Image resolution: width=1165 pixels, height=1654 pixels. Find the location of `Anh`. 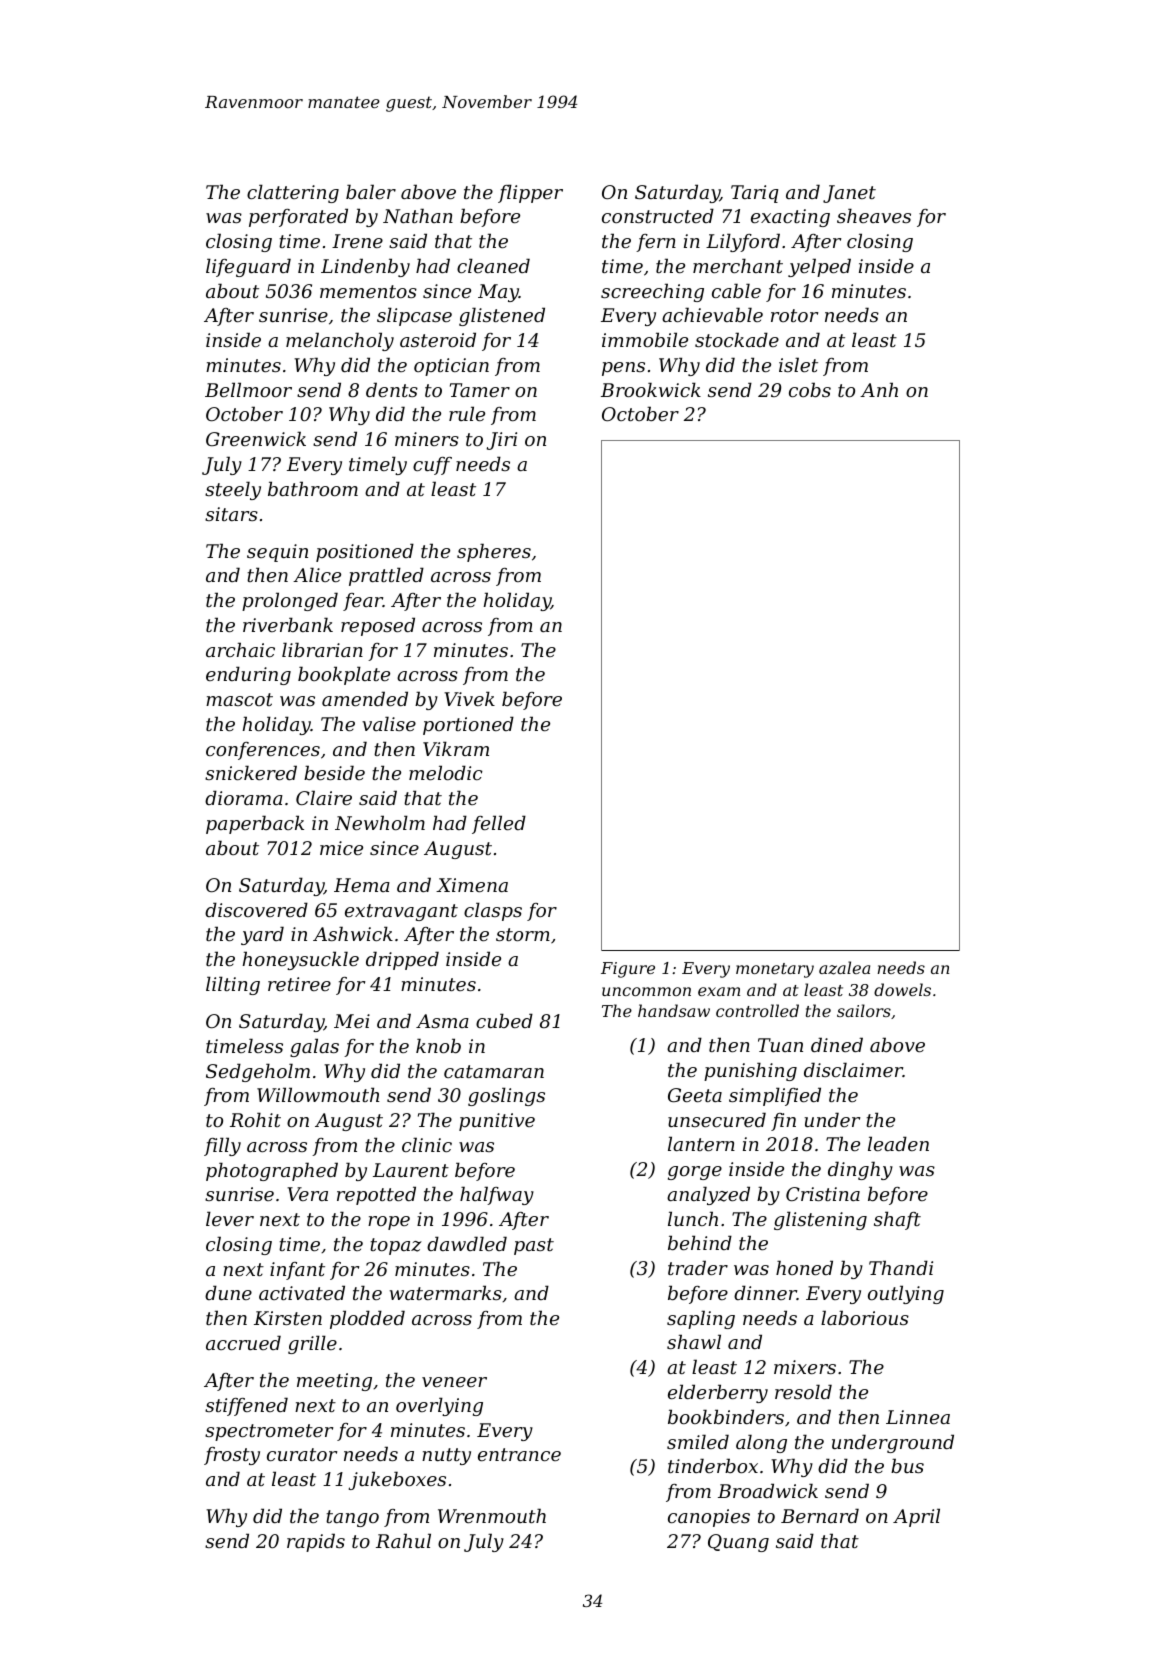

Anh is located at coordinates (879, 389).
